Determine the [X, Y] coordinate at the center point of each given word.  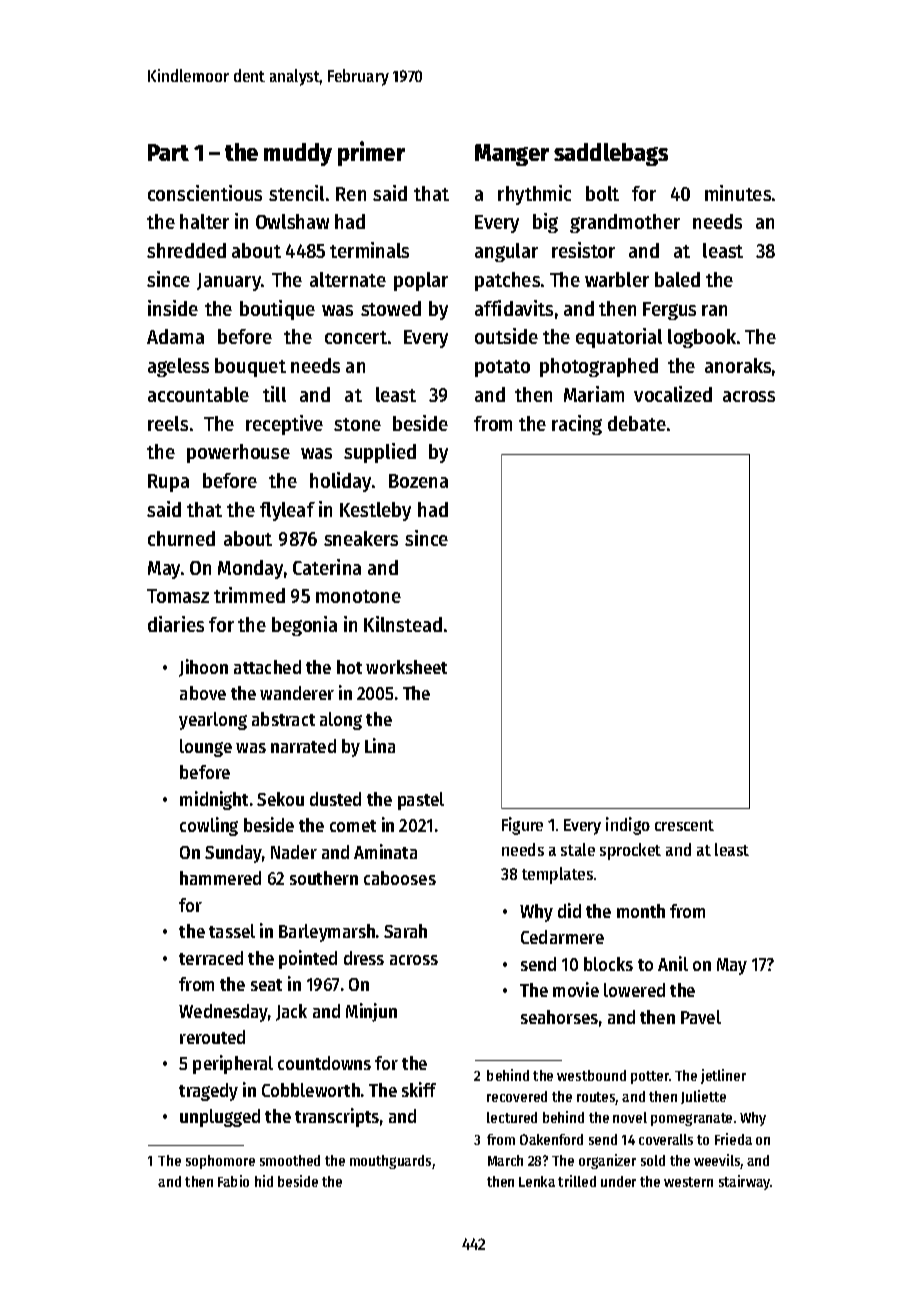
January [229, 282]
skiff [419, 1089]
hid [264, 1181]
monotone [358, 596]
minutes [738, 193]
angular [506, 252]
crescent [684, 825]
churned [181, 538]
